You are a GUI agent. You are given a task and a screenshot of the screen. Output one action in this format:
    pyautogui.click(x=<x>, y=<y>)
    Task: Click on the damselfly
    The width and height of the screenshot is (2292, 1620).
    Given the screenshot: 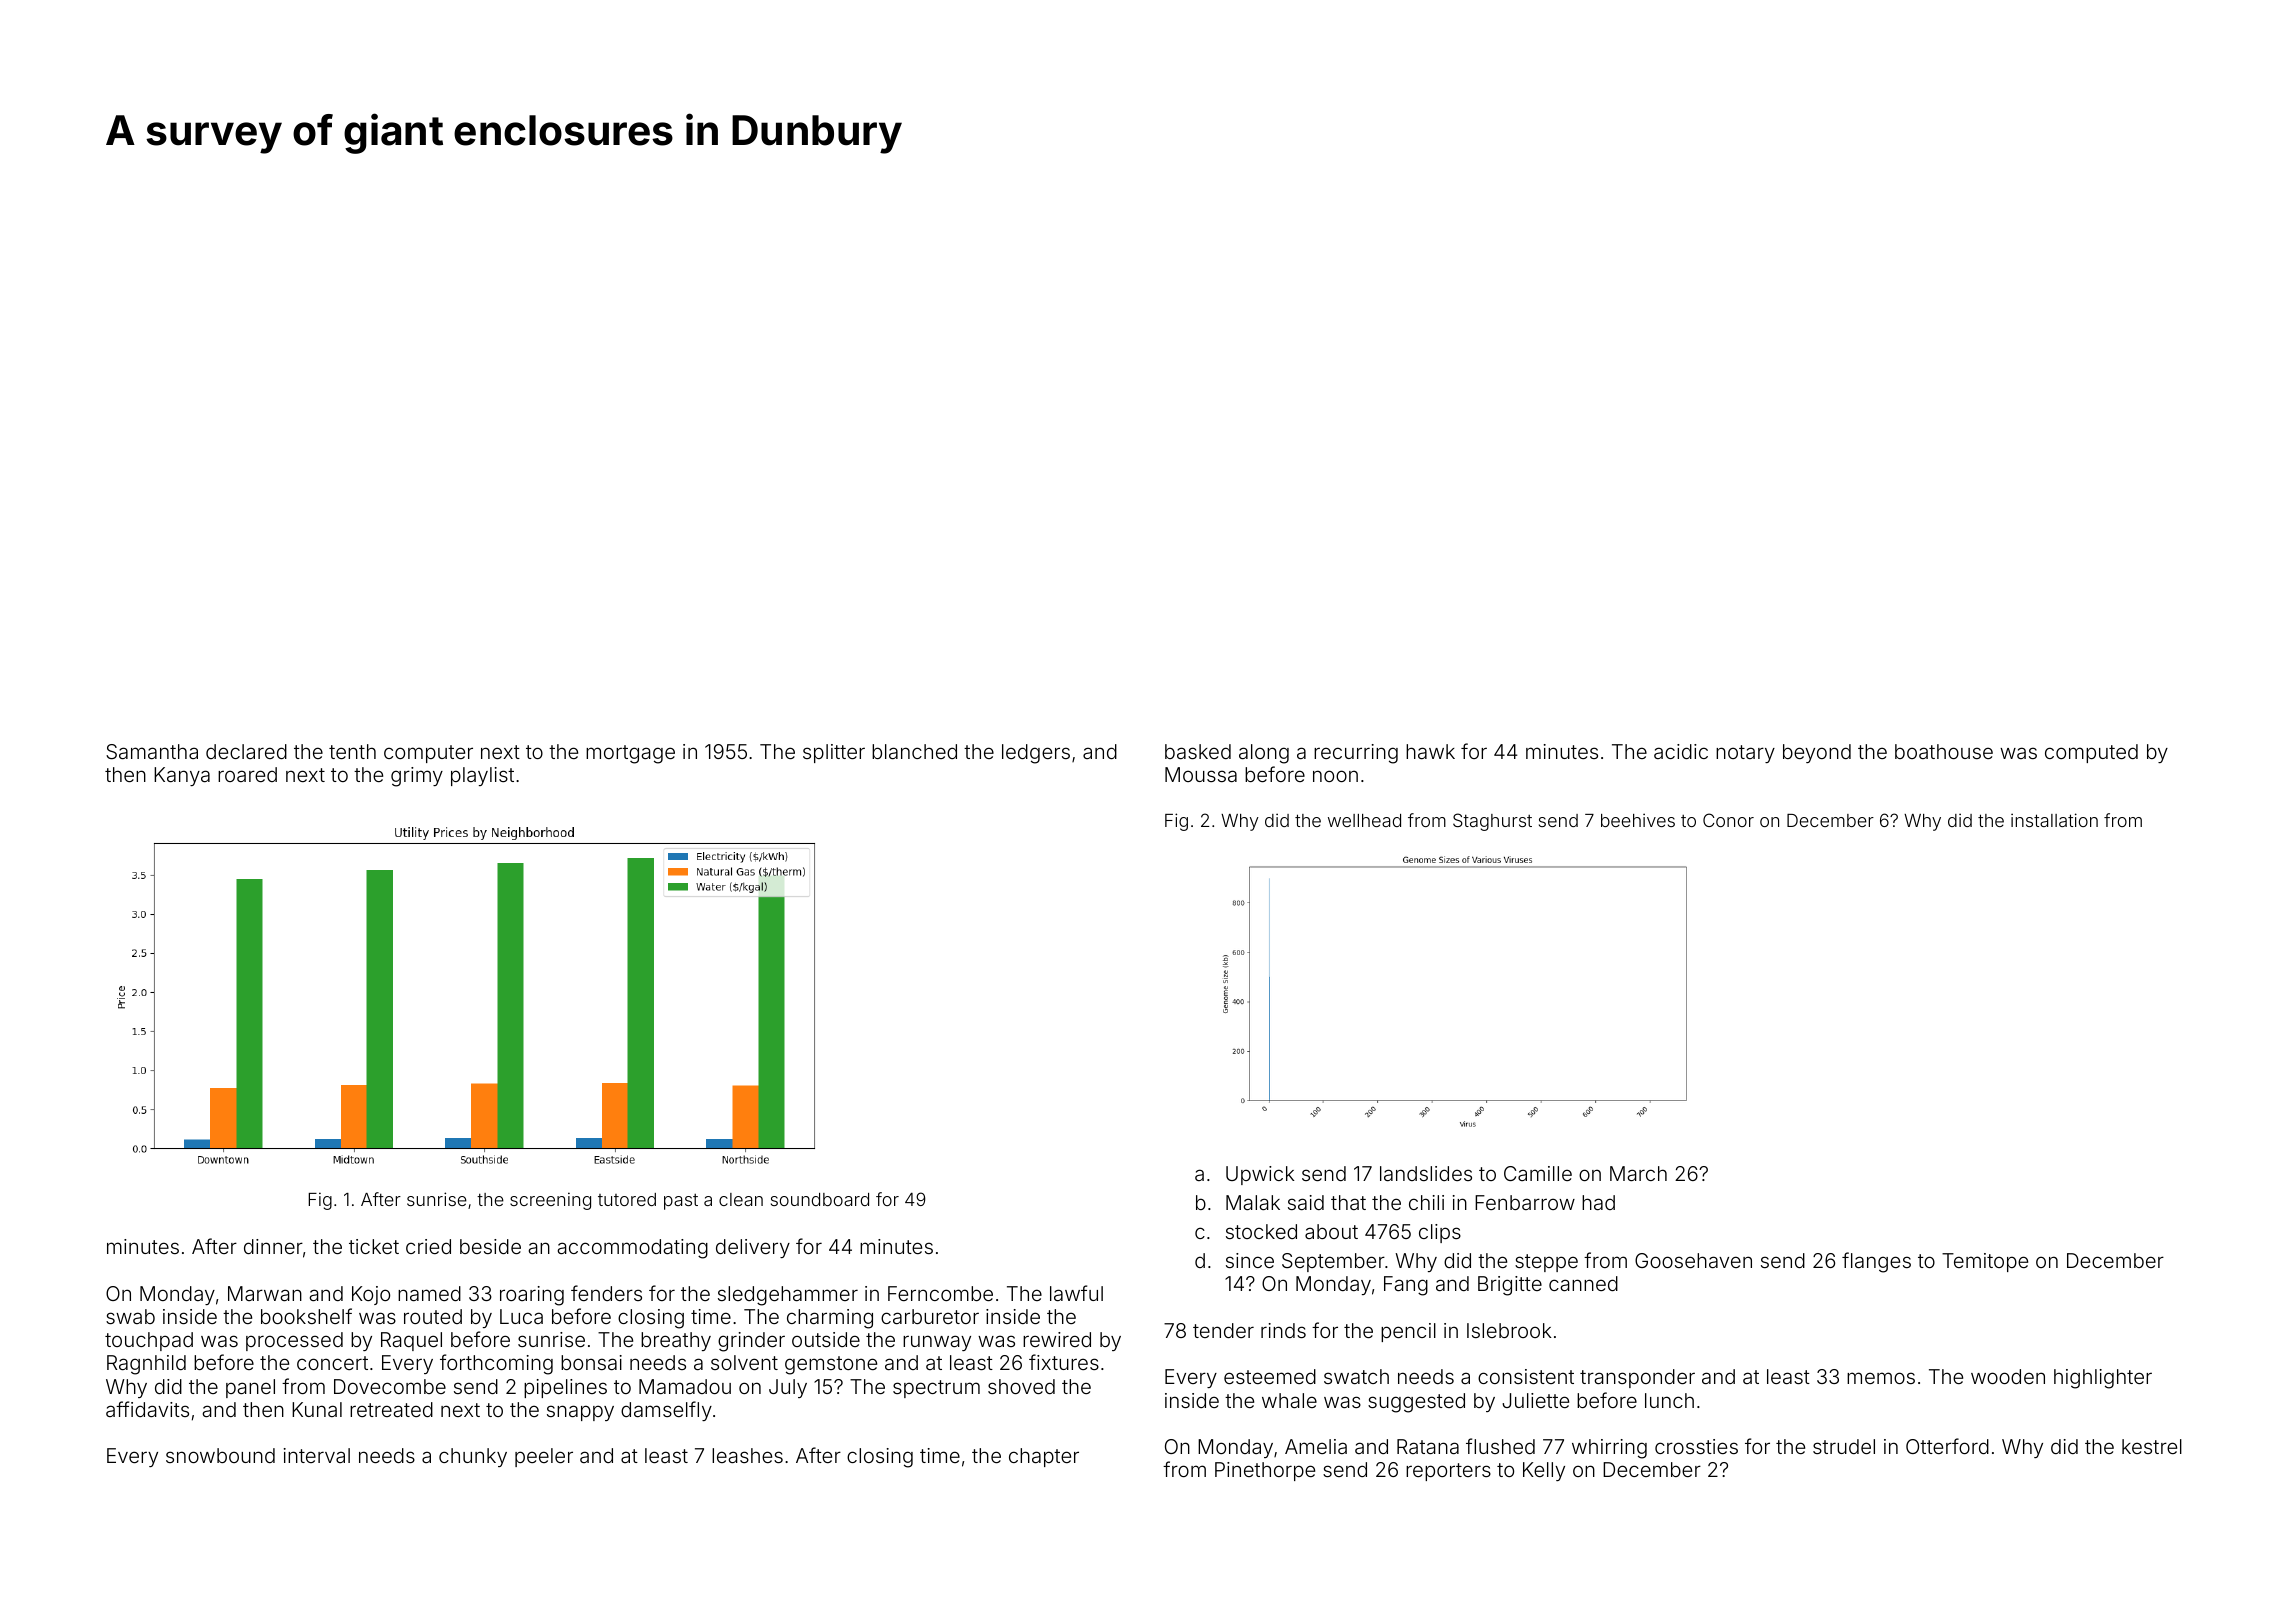 What is the action you would take?
    pyautogui.click(x=666, y=1411)
